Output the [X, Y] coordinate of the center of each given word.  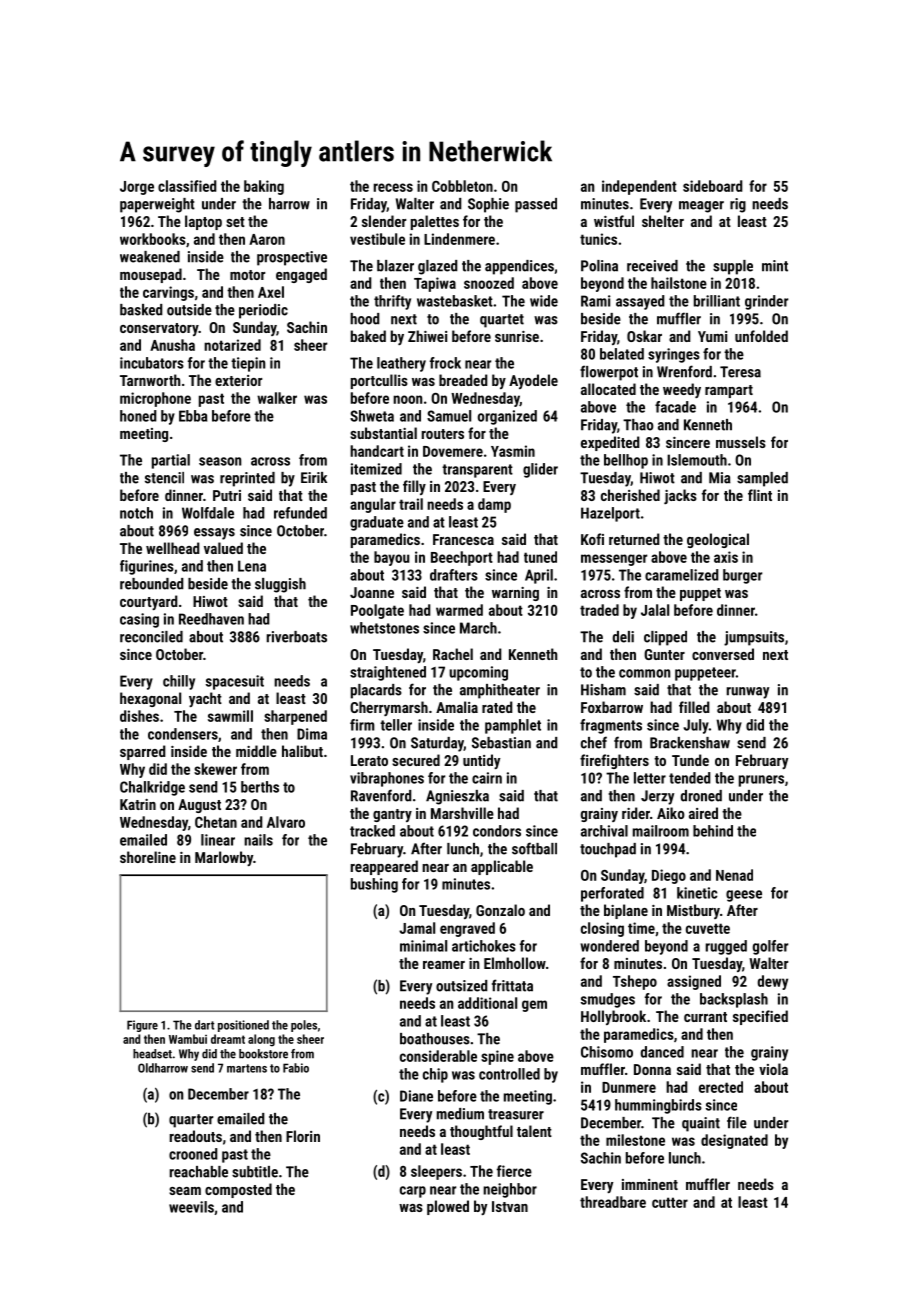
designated [734, 1141]
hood [365, 319]
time [641, 928]
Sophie [488, 205]
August [199, 806]
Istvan [510, 1206]
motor [247, 275]
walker [277, 398]
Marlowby [224, 858]
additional [487, 1003]
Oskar [644, 336]
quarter [191, 1121]
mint [775, 266]
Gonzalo [500, 910]
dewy [773, 982]
